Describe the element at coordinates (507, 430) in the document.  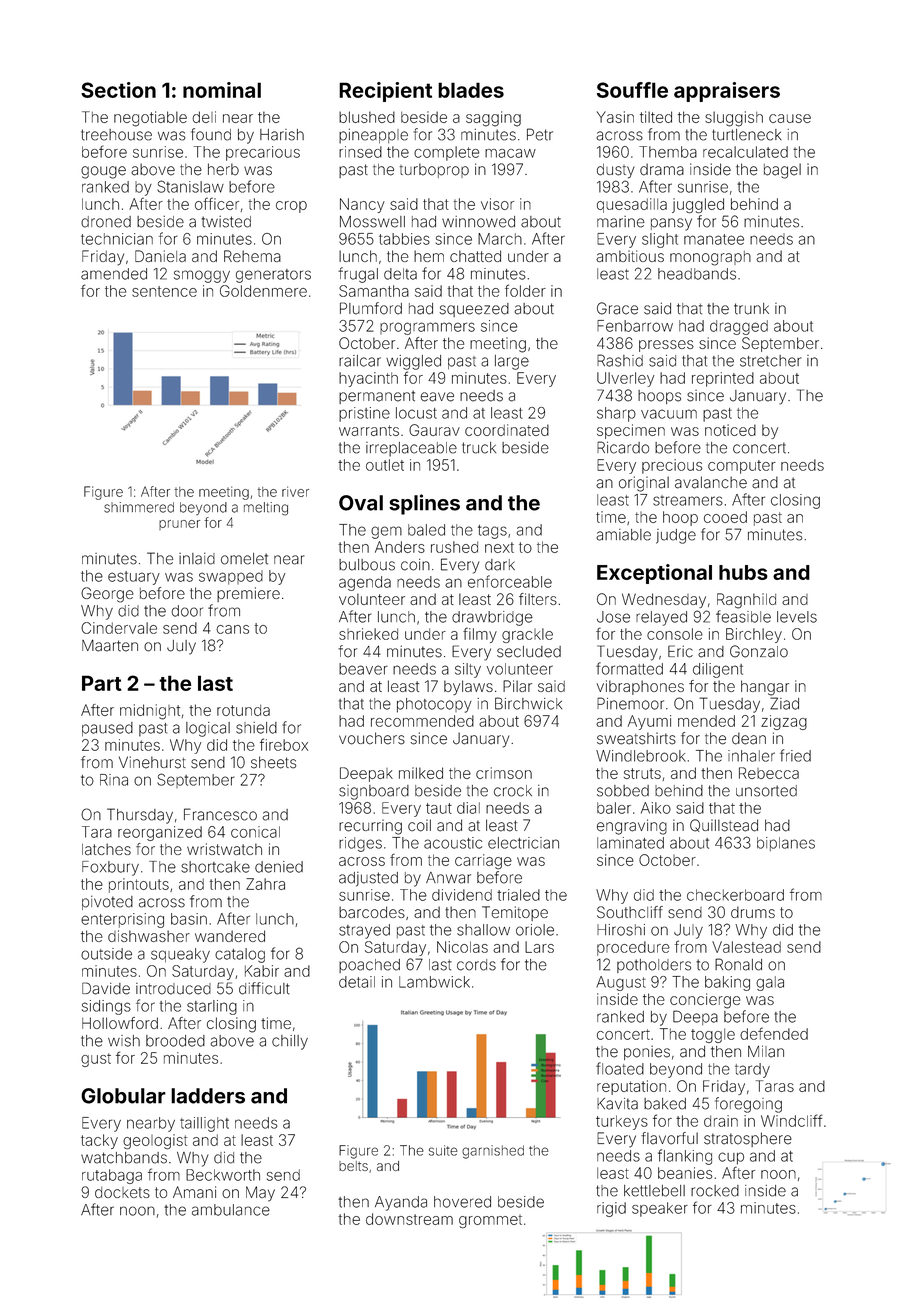
I see `coordinated` at that location.
